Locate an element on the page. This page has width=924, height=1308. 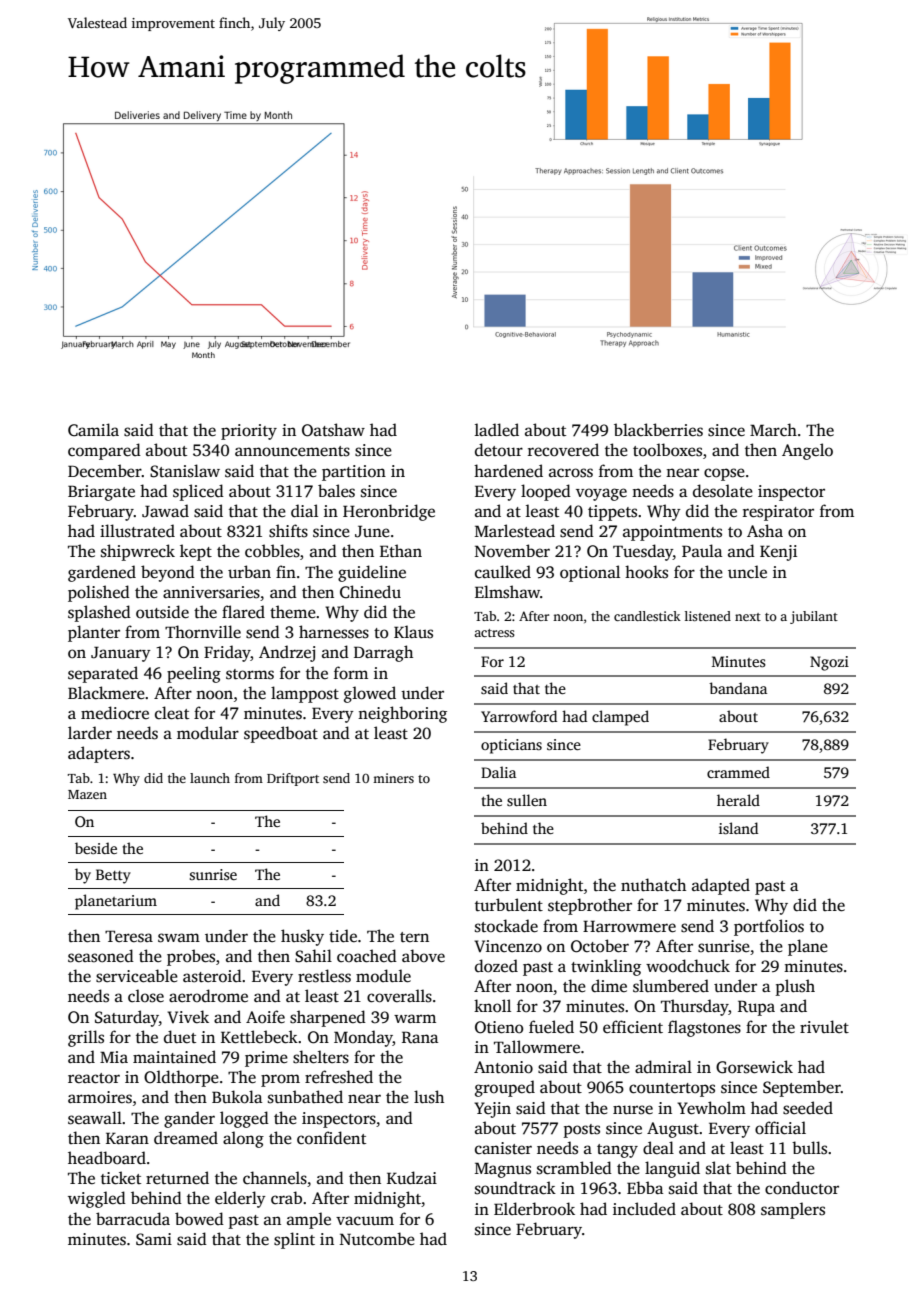
Kenji is located at coordinates (778, 553).
